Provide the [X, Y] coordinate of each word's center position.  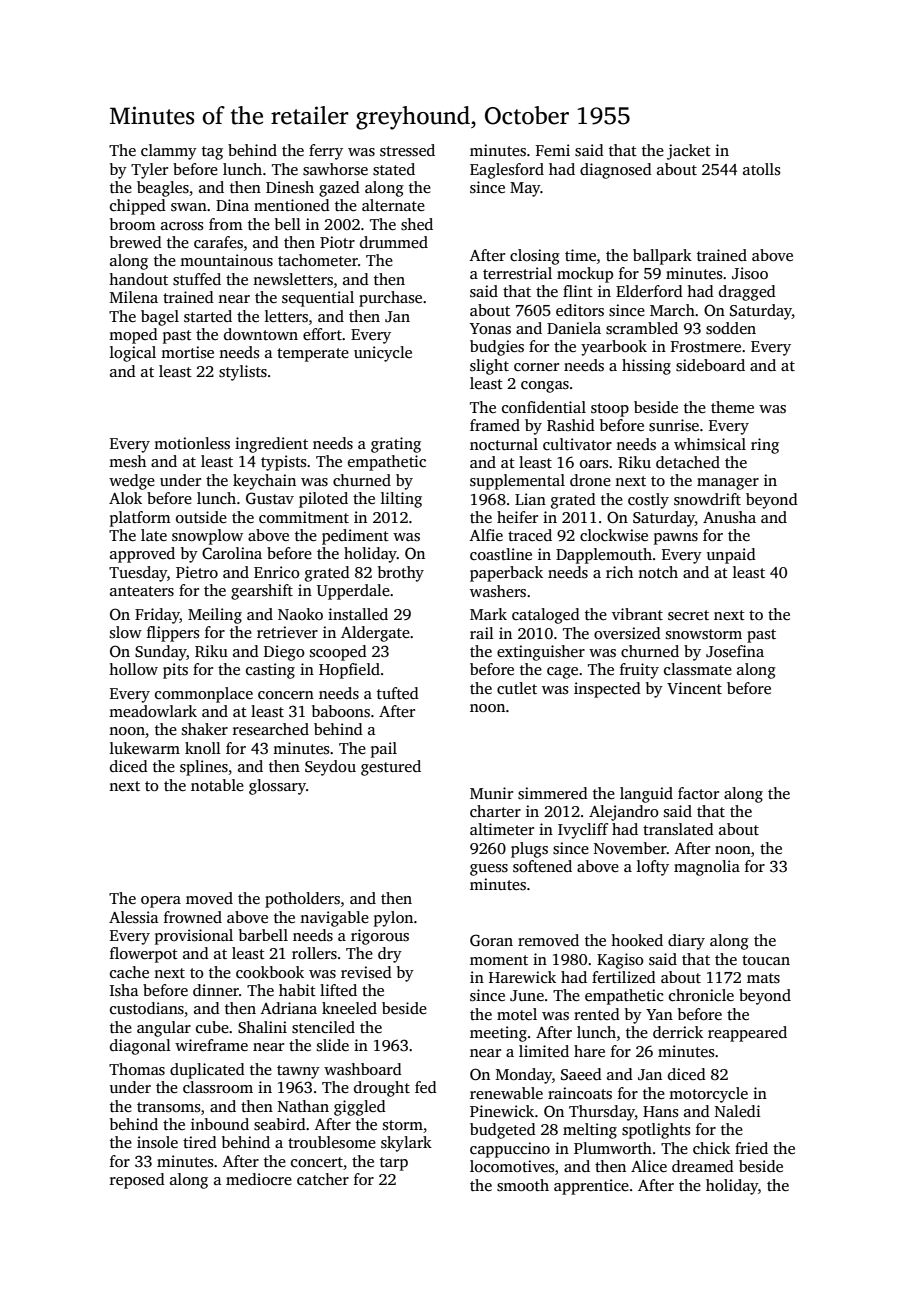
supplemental [517, 482]
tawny [298, 1072]
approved [142, 555]
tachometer [318, 260]
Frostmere [706, 347]
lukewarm [145, 748]
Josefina [735, 651]
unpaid [731, 556]
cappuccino [510, 1150]
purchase [390, 299]
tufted [398, 693]
